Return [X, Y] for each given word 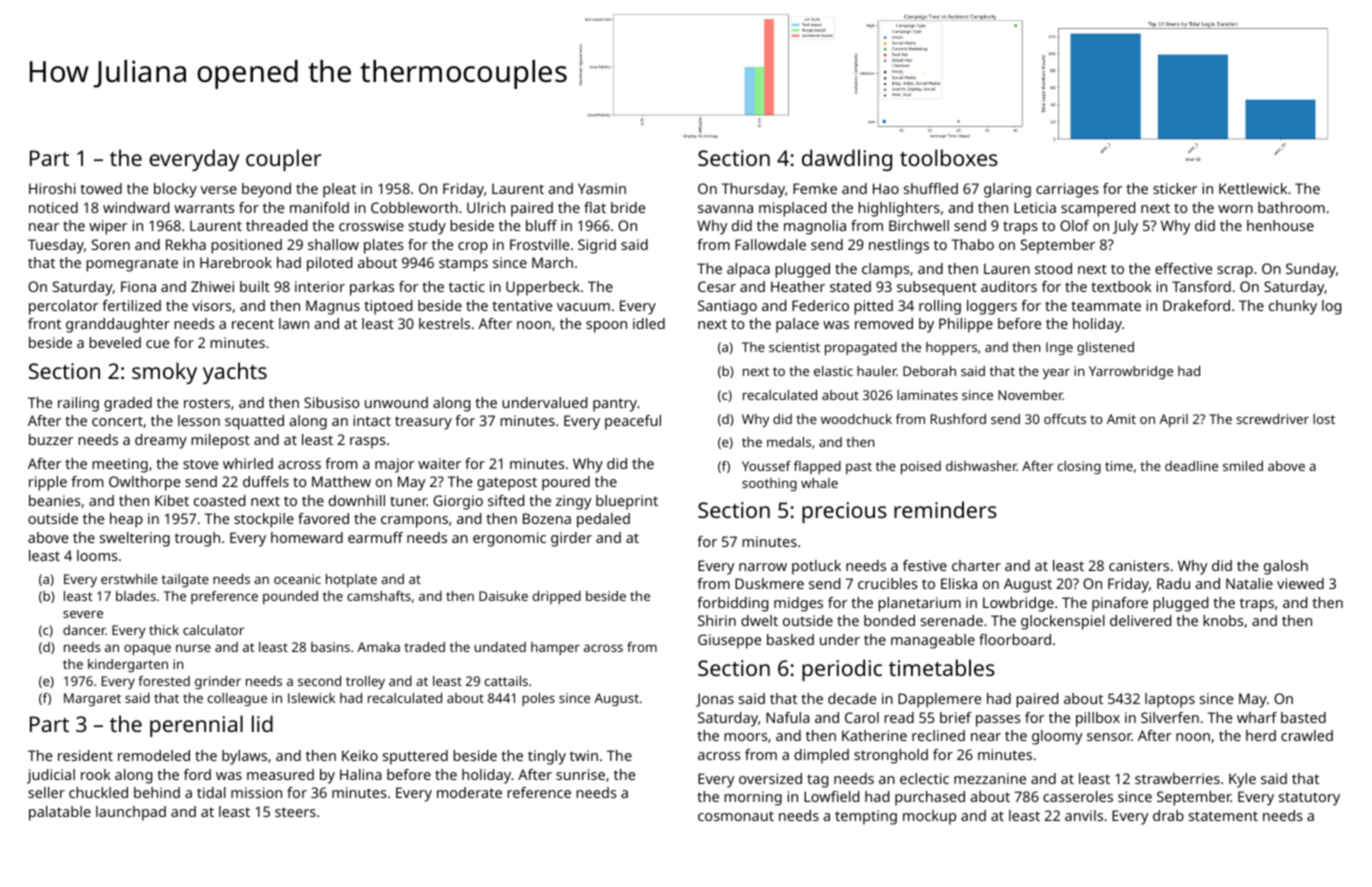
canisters [1139, 565]
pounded [290, 597]
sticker [1175, 188]
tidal [211, 792]
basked [790, 639]
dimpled [821, 756]
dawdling [847, 160]
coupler [283, 160]
